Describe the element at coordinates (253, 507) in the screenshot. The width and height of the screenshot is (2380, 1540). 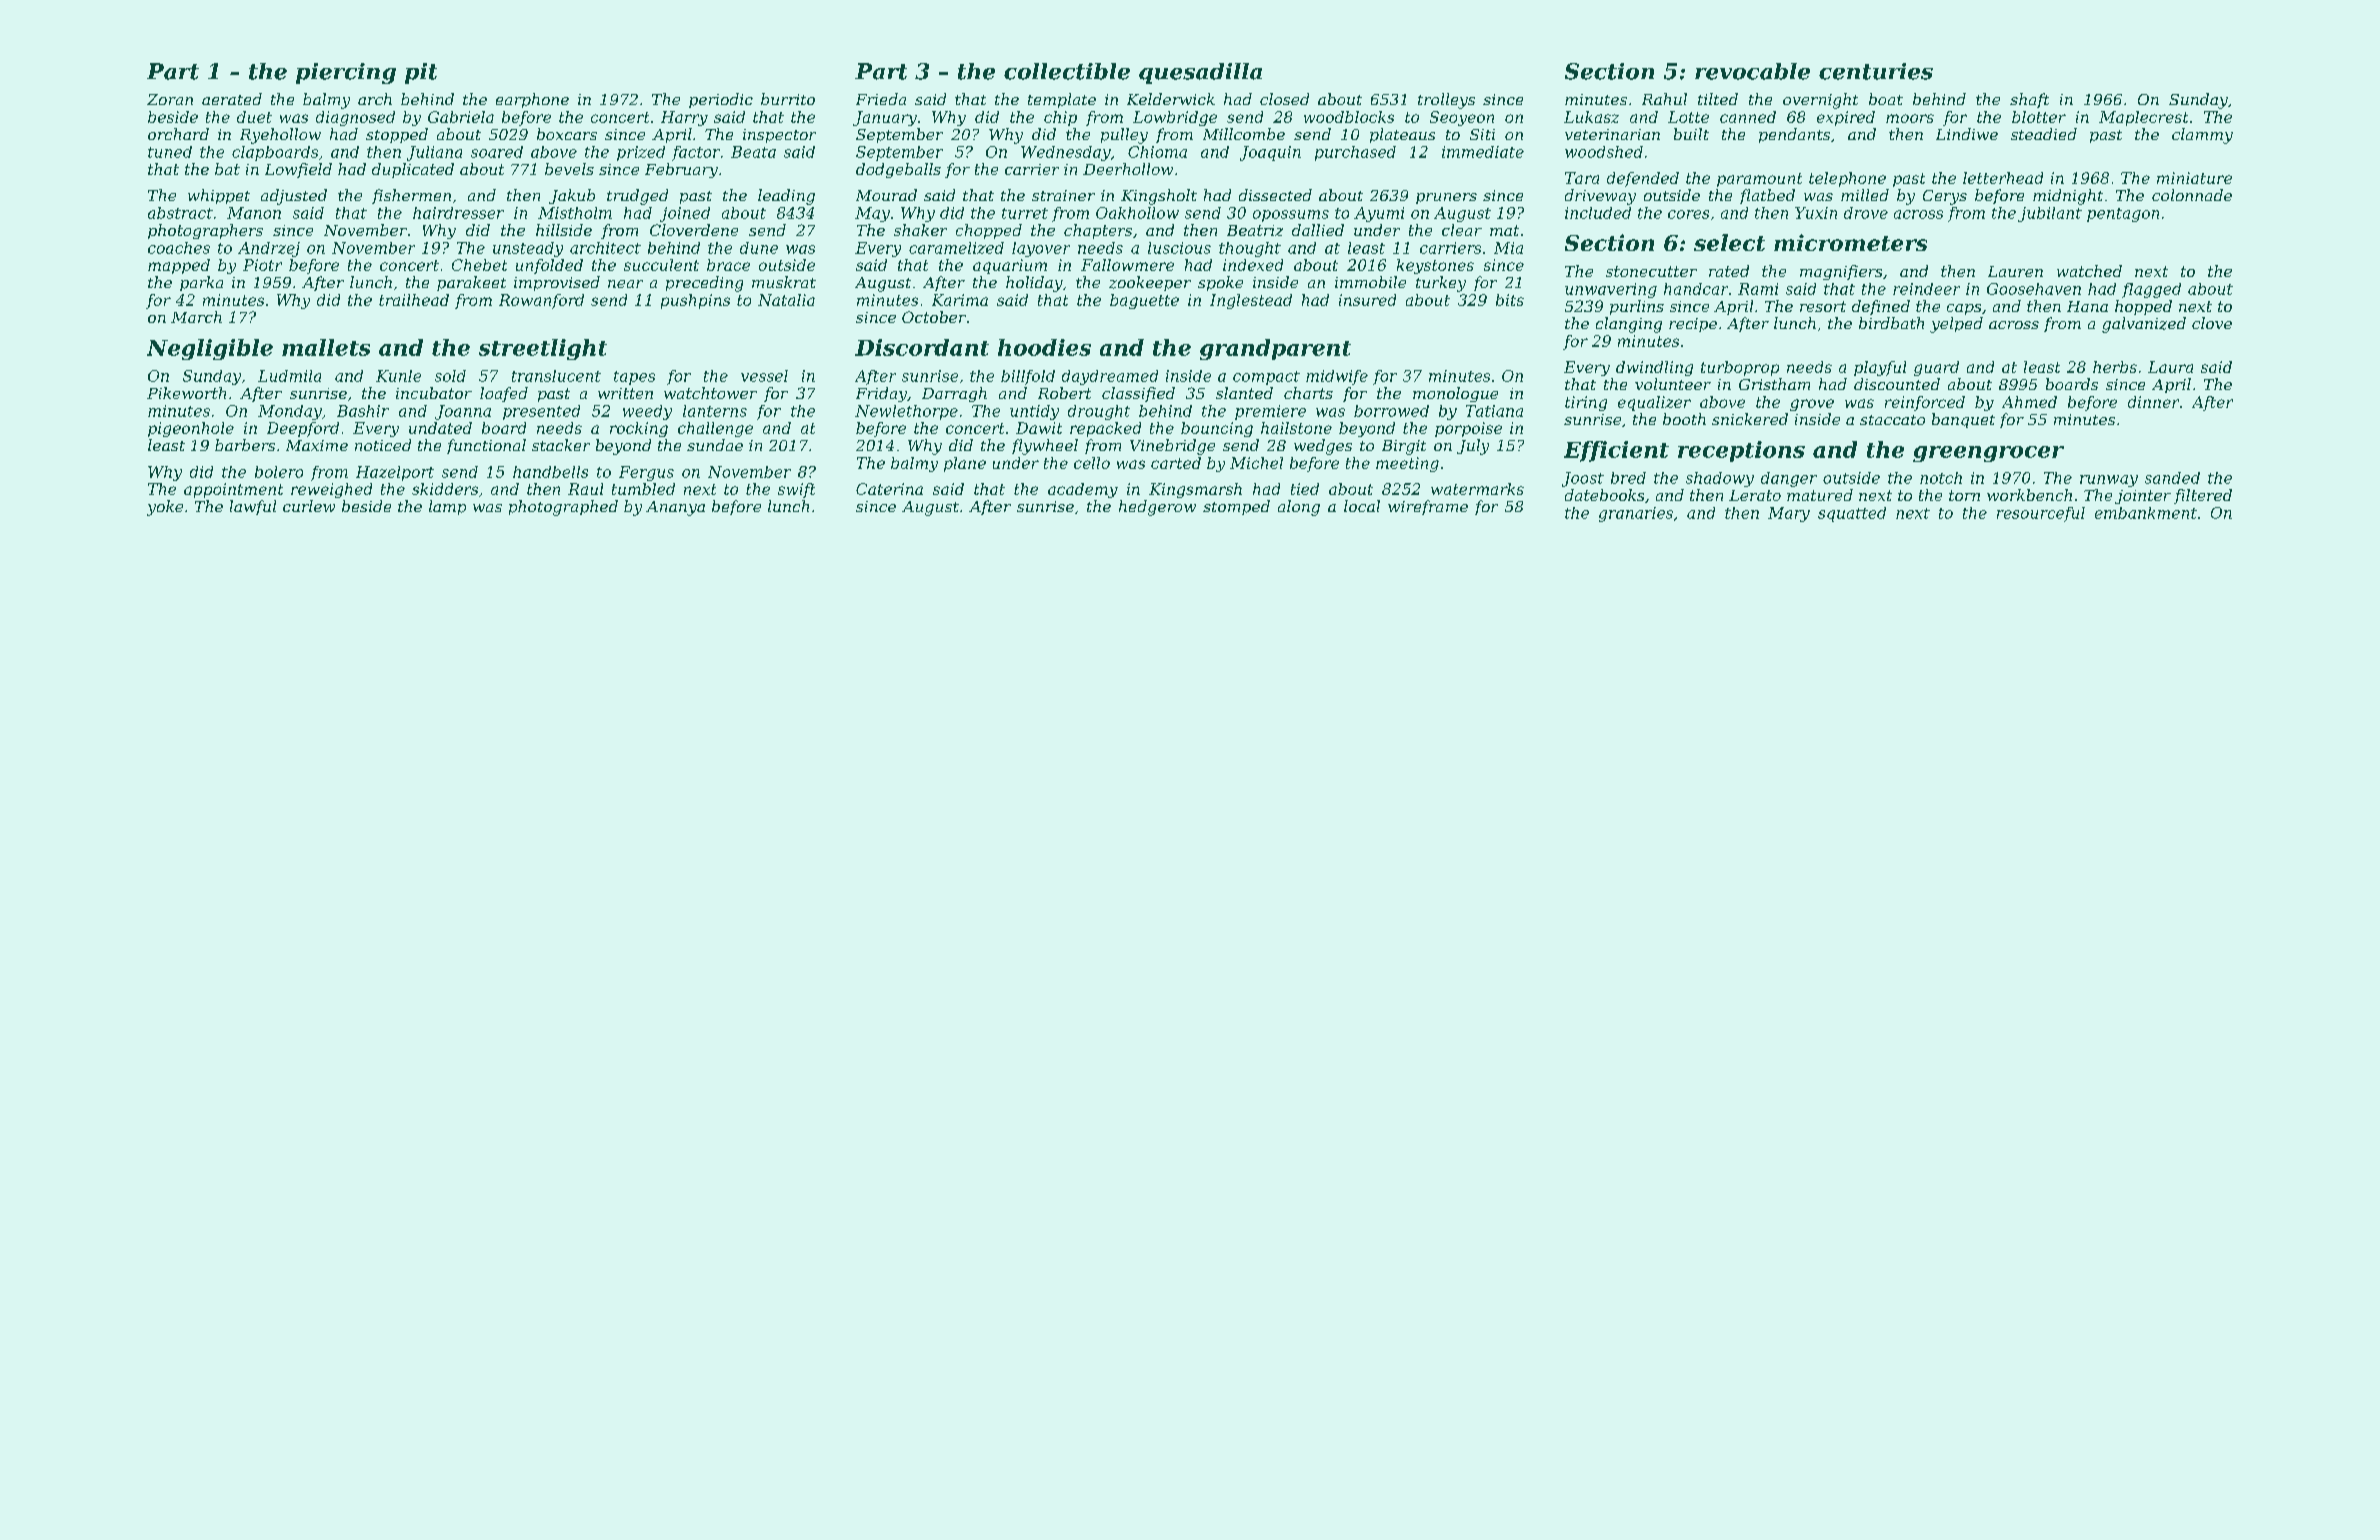
I see `lawful` at that location.
